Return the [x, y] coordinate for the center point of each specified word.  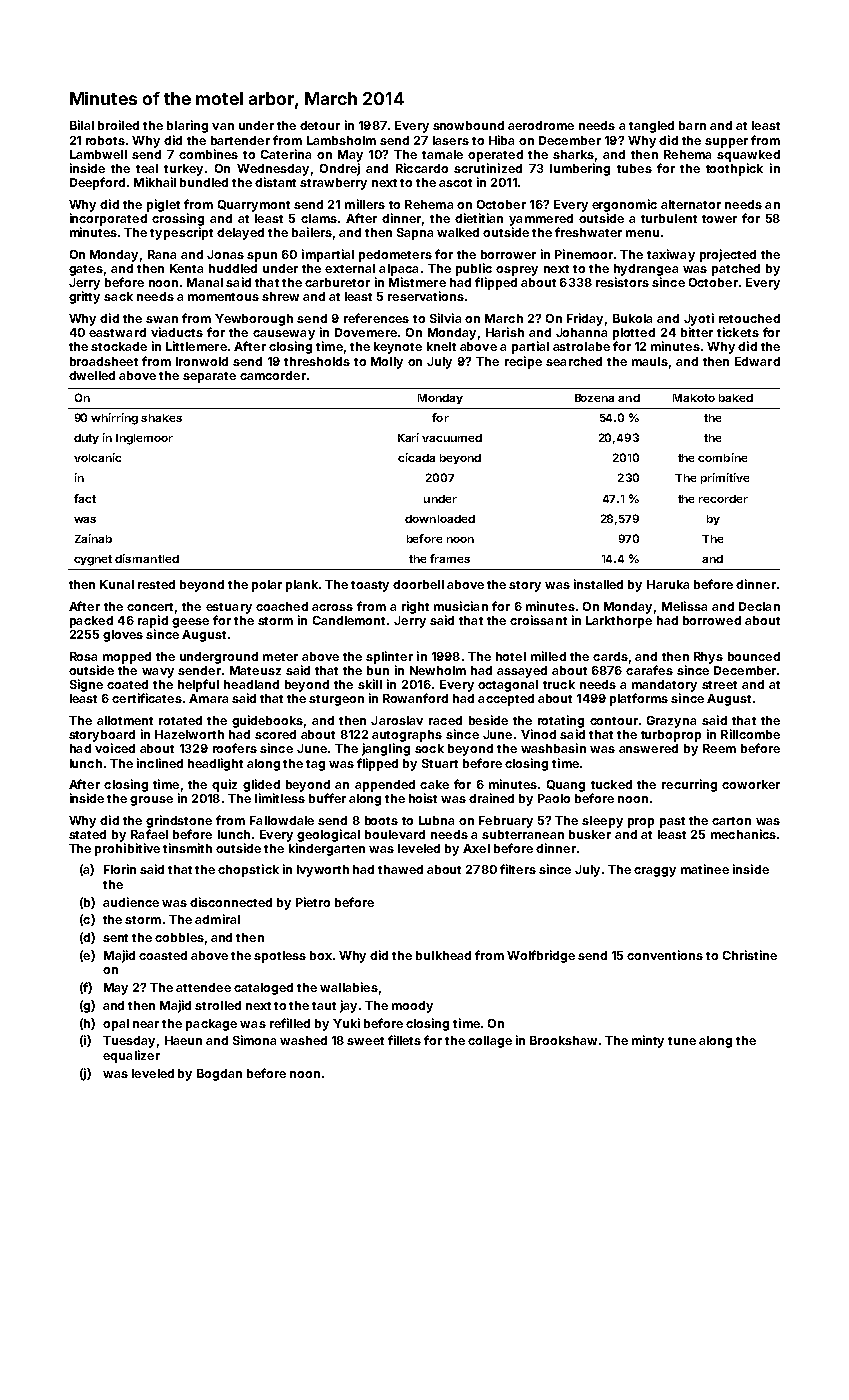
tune [682, 1041]
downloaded [440, 519]
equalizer [131, 1056]
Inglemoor [144, 439]
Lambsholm [341, 140]
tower [719, 219]
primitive [725, 478]
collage [490, 1042]
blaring [187, 126]
